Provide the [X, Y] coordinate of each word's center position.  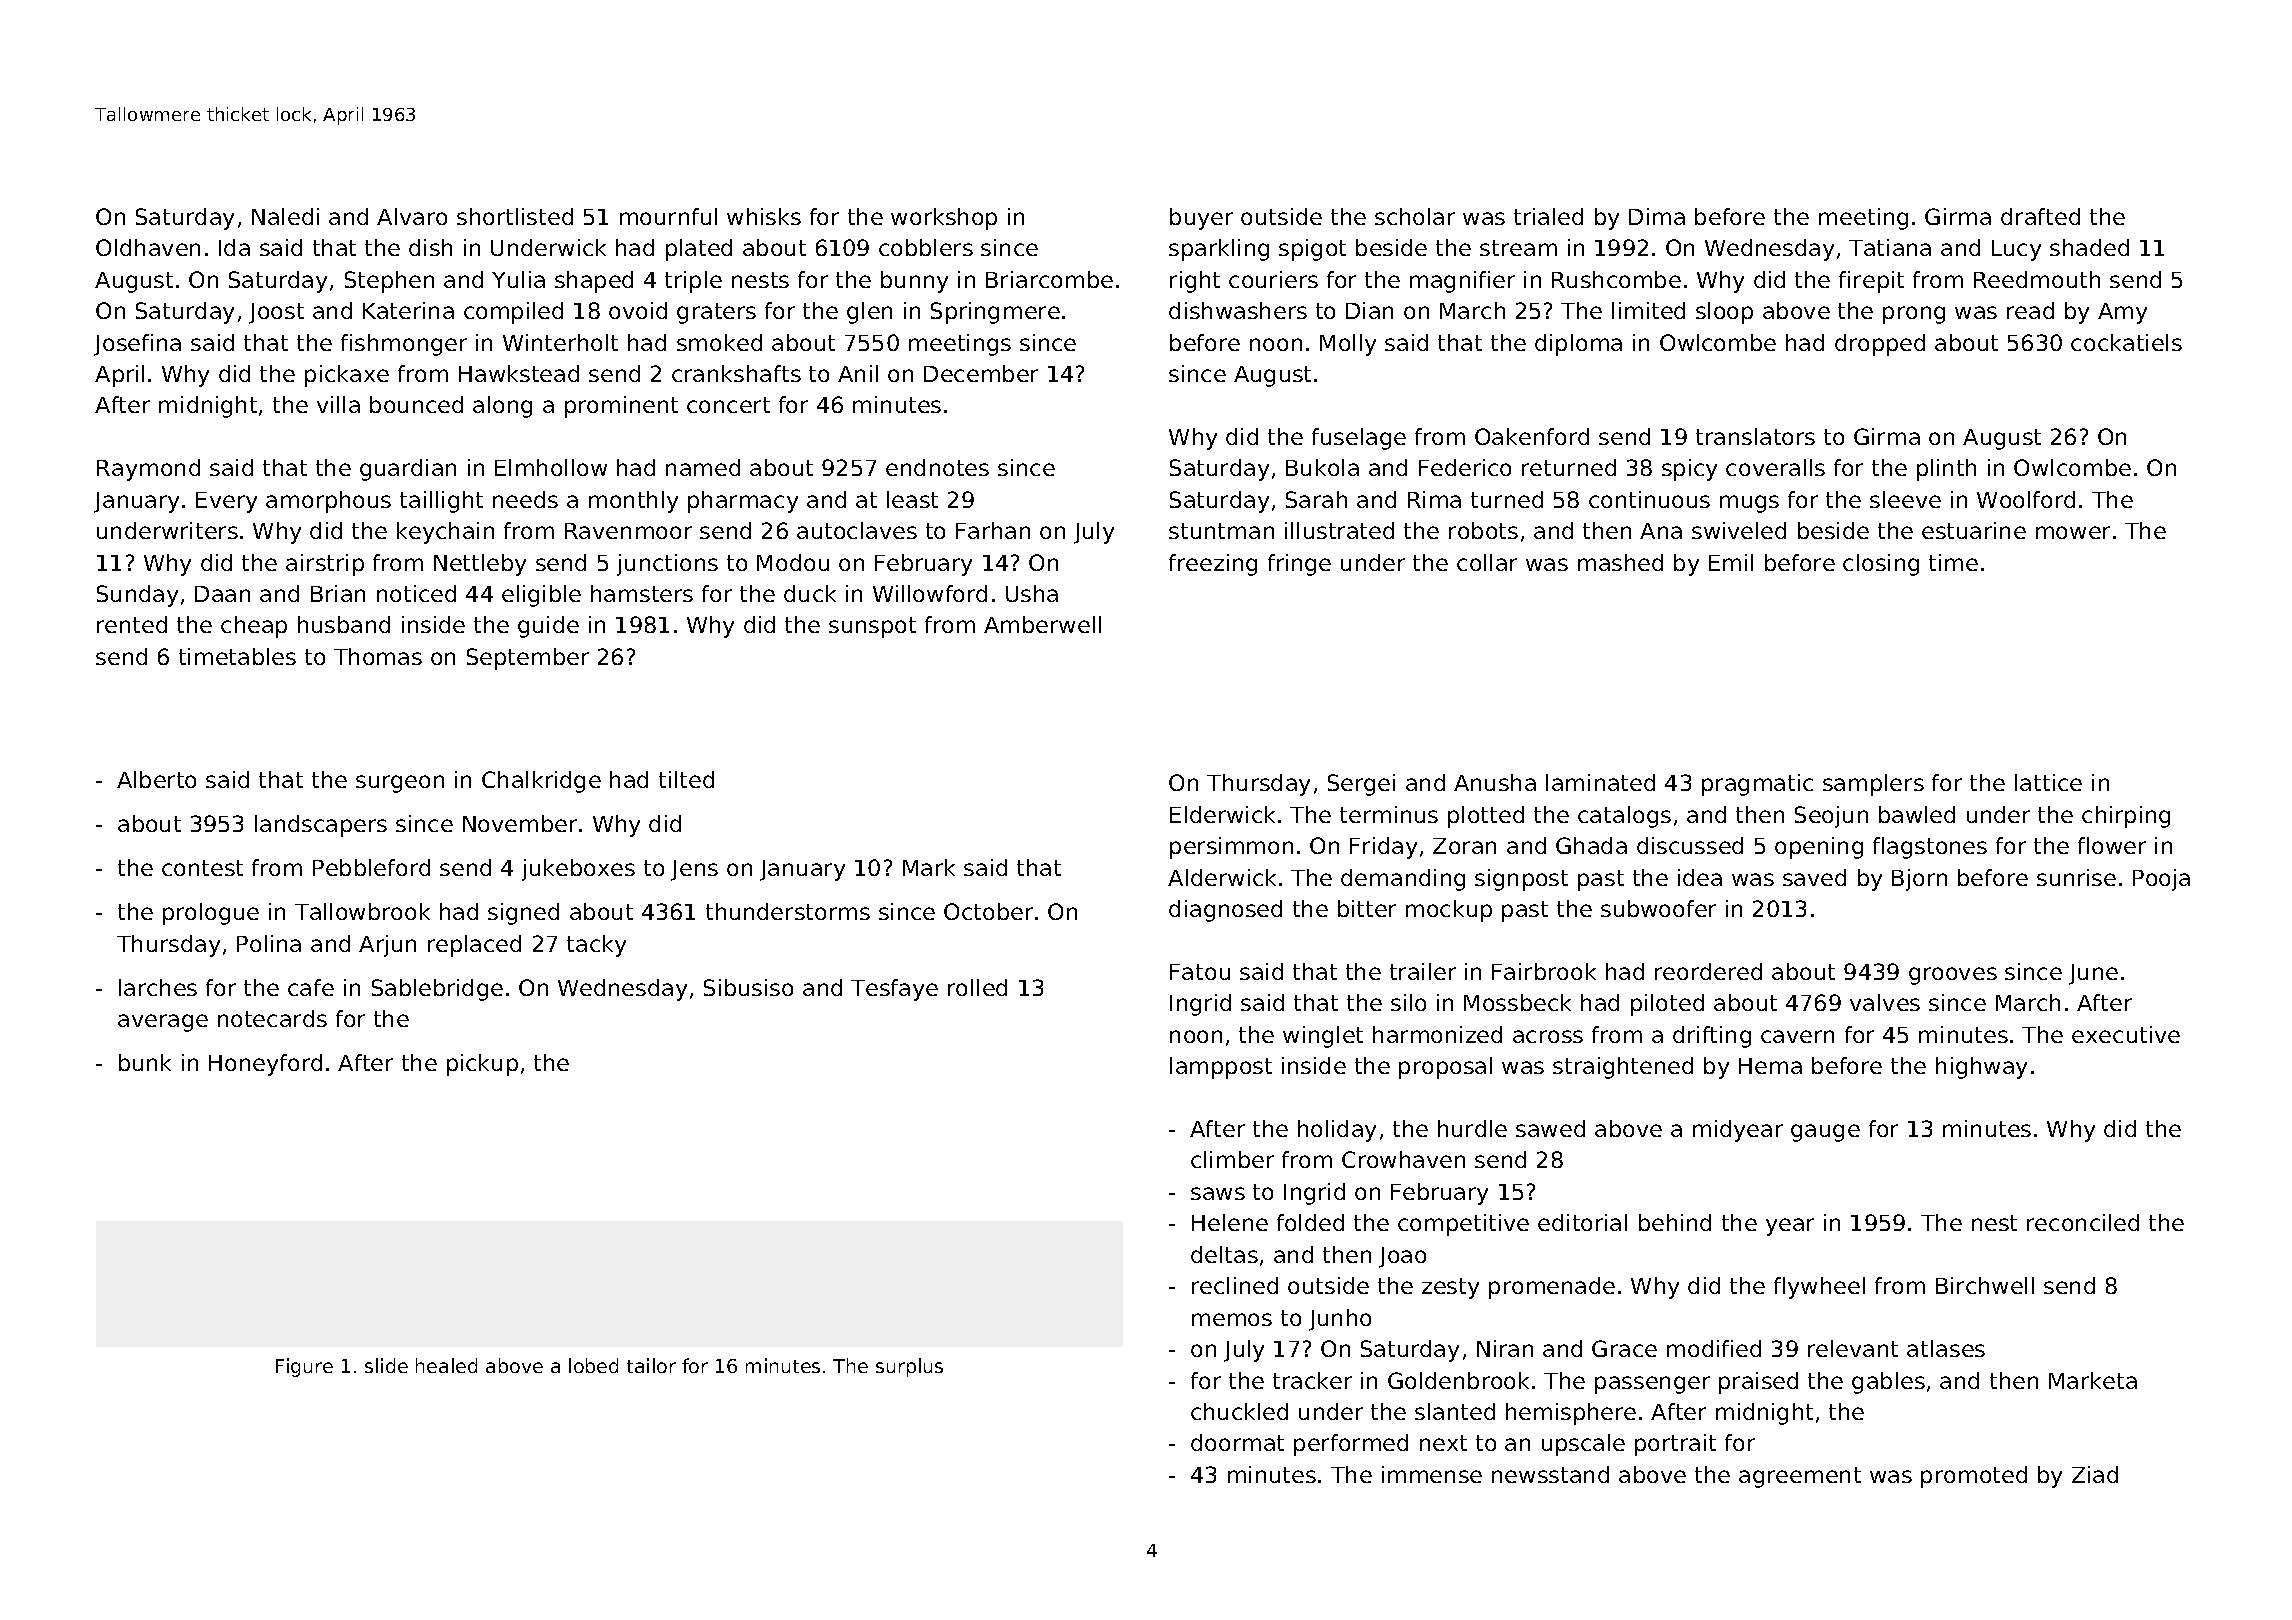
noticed [416, 593]
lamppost [1221, 1068]
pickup [482, 1065]
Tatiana [1890, 247]
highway [1981, 1068]
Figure [304, 1367]
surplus [909, 1367]
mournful [668, 216]
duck [810, 593]
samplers [1873, 785]
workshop [944, 219]
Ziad [2095, 1474]
